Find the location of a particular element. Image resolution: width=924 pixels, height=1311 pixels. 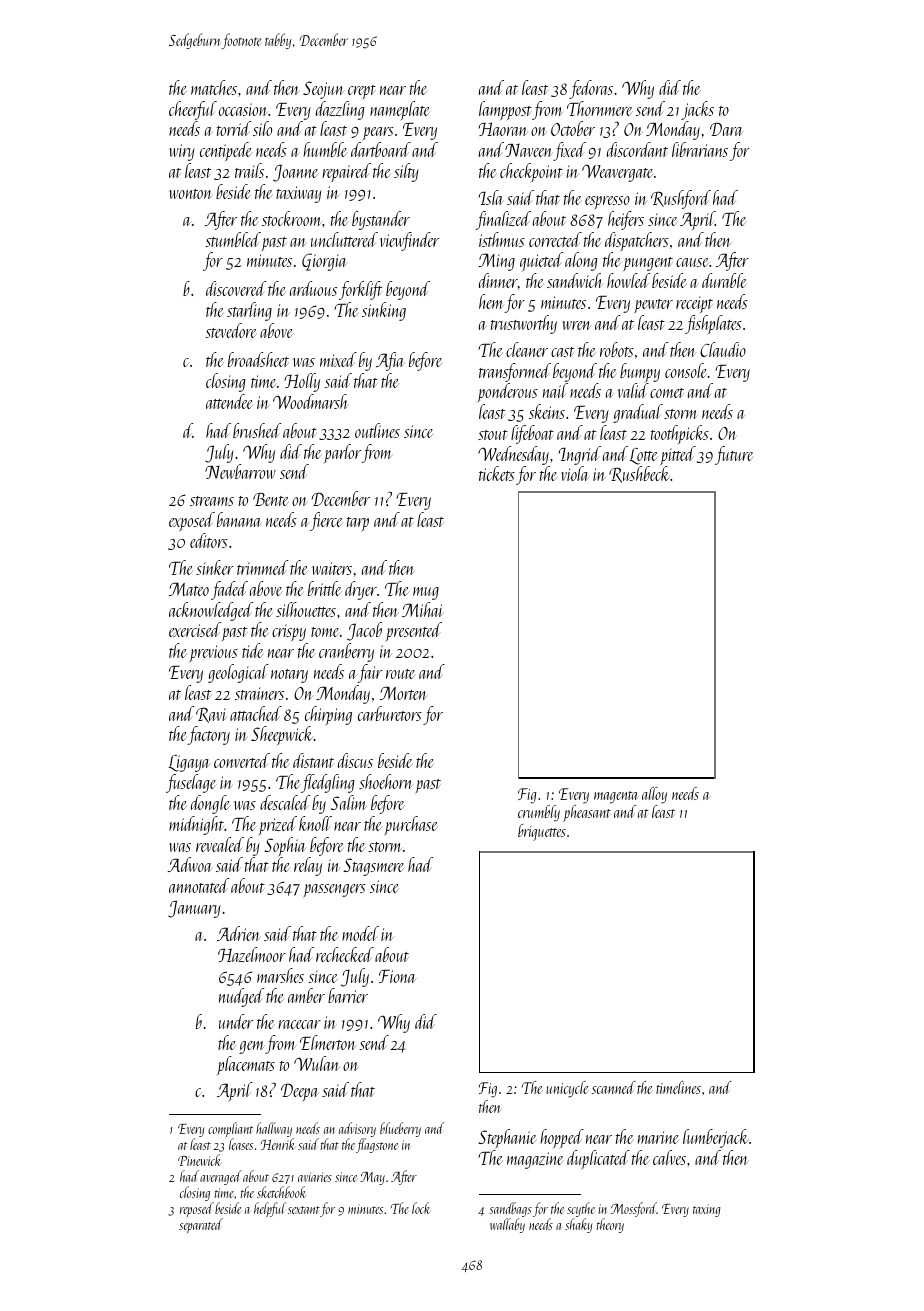

broadsheet is located at coordinates (258, 359).
